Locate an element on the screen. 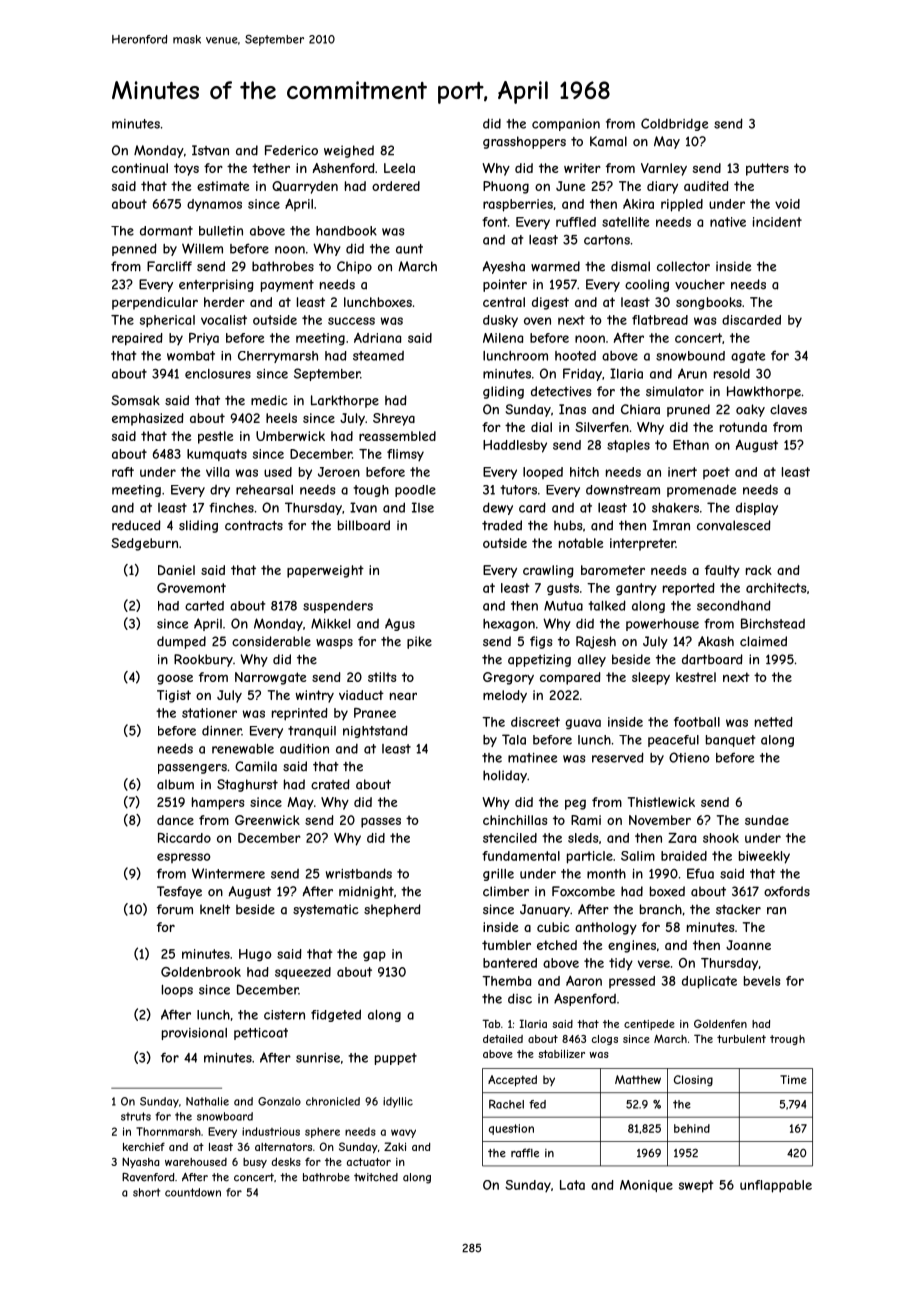  appetizing is located at coordinates (539, 660).
